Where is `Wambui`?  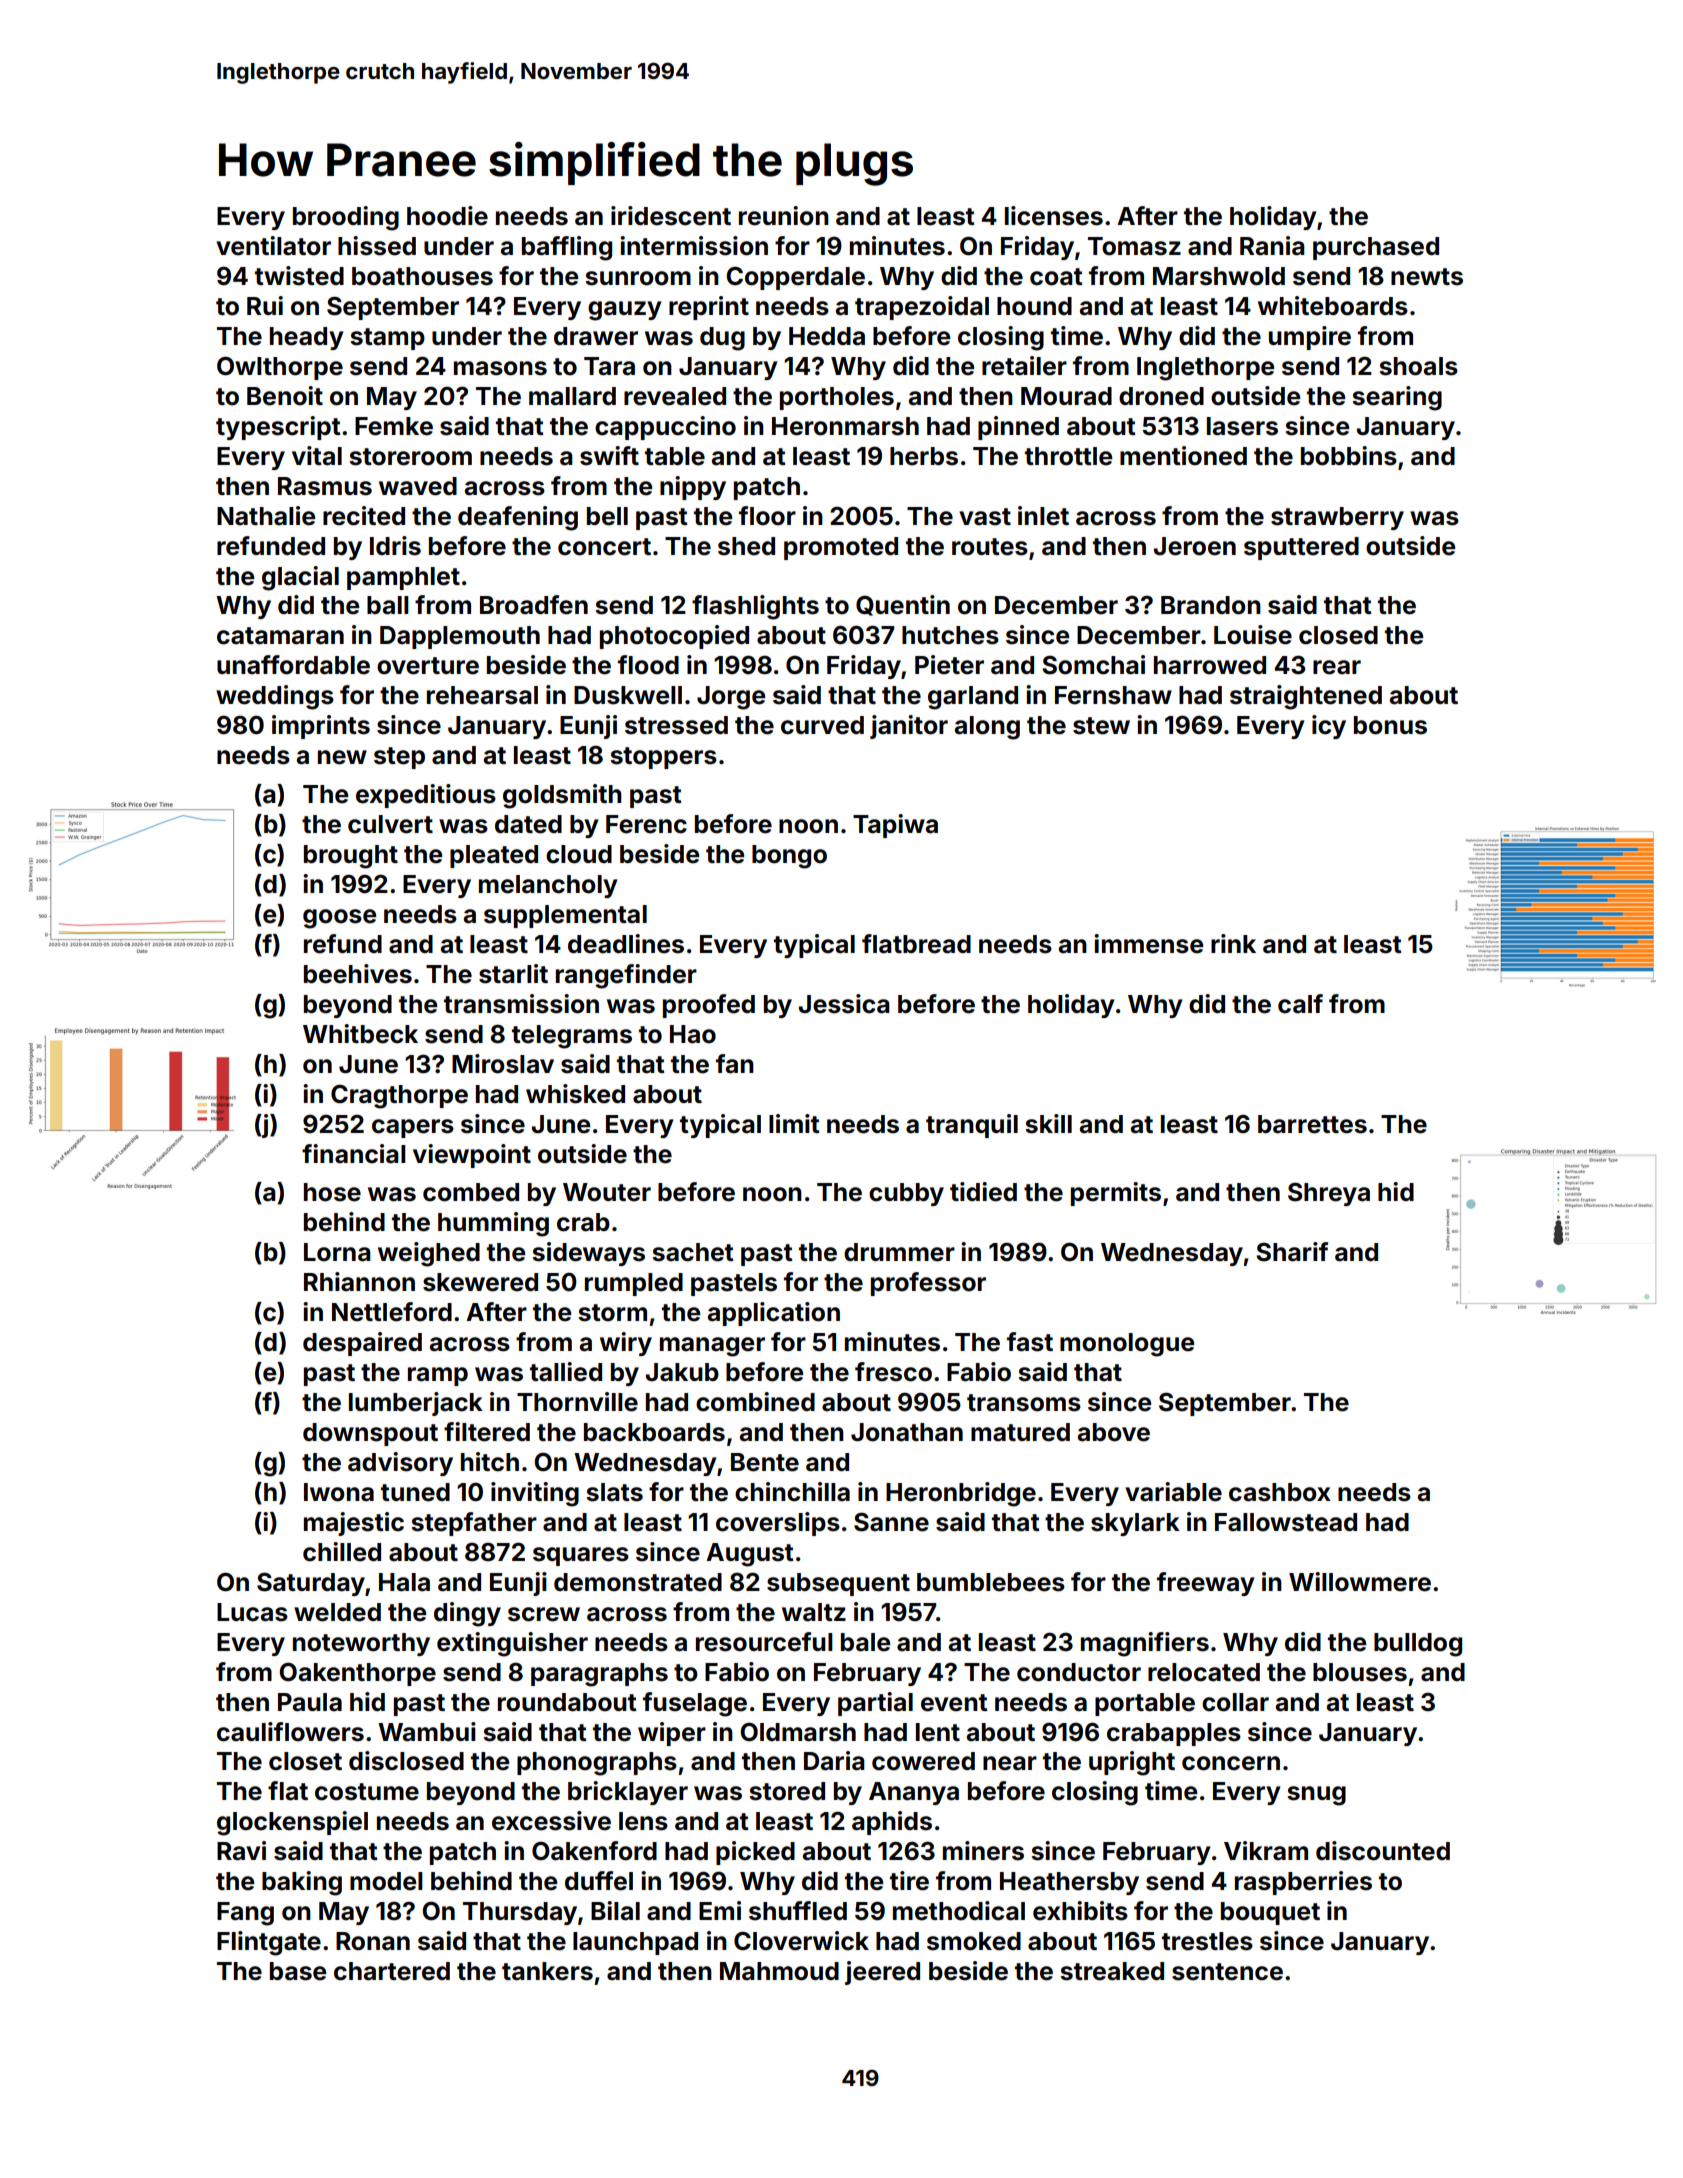 Wambui is located at coordinates (427, 1732).
